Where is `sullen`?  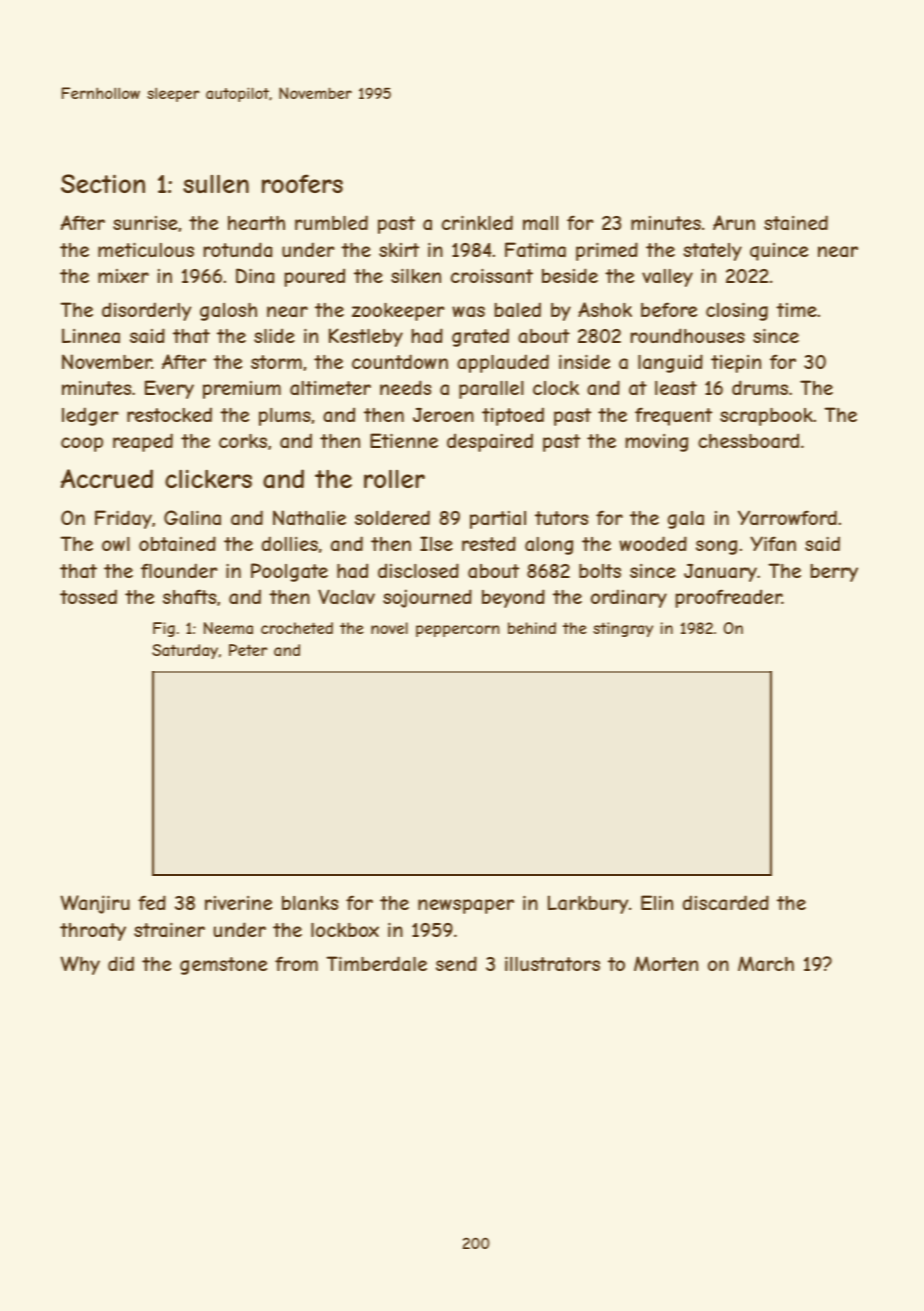 sullen is located at coordinates (216, 183).
